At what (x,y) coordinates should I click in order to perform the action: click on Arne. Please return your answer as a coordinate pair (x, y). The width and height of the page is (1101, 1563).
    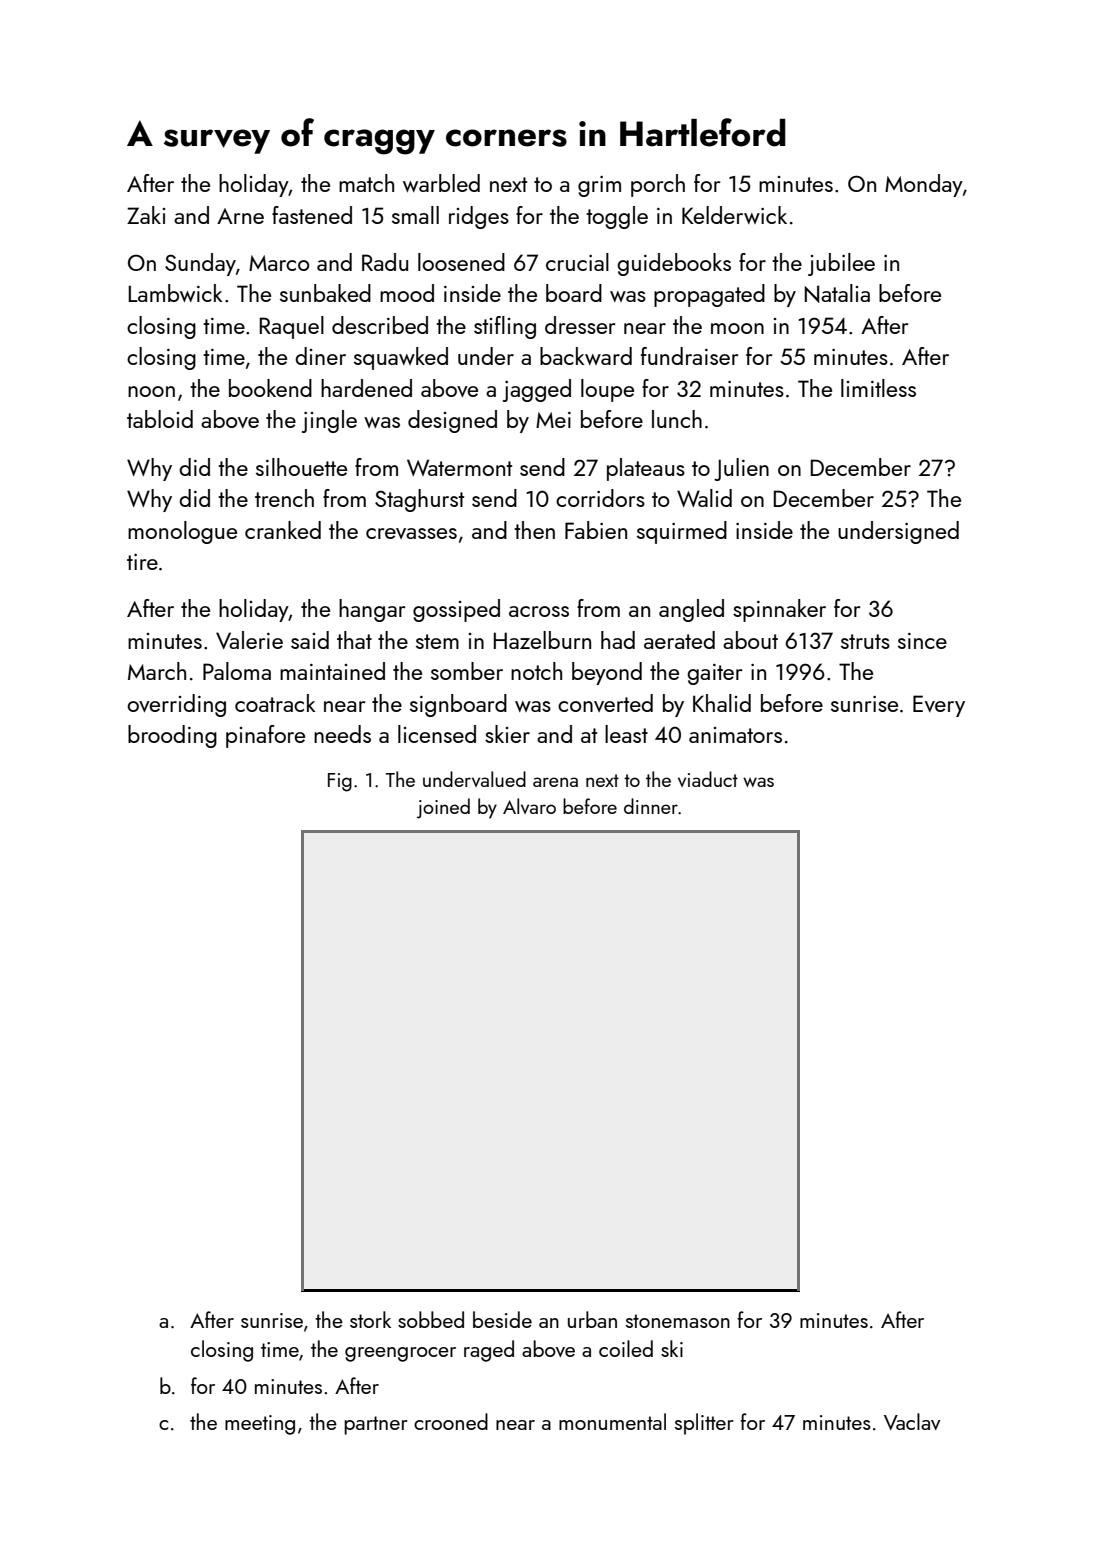
    Looking at the image, I should click on (240, 216).
